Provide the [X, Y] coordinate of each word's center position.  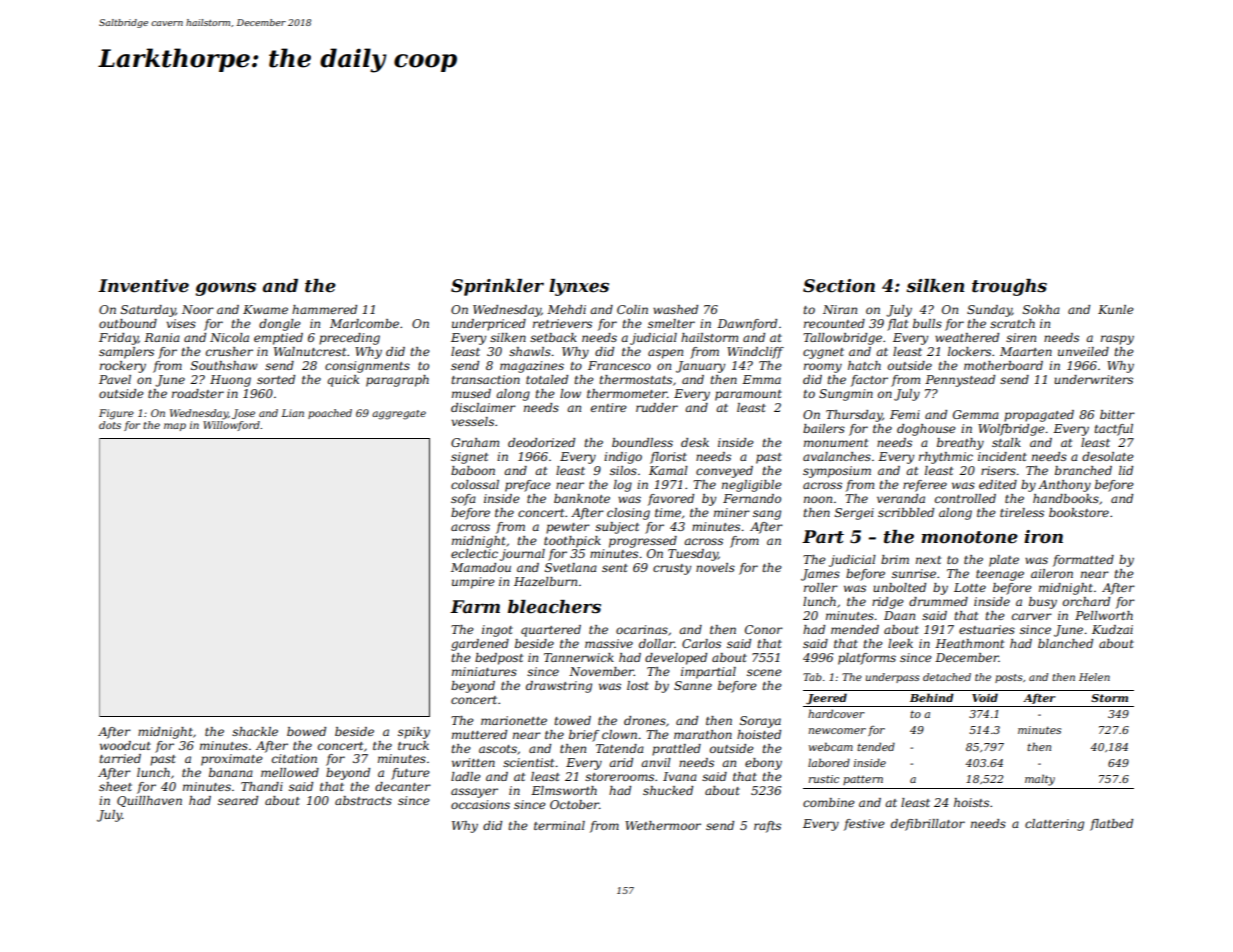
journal [522, 555]
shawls [530, 351]
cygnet [823, 353]
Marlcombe [364, 323]
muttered [479, 734]
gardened [480, 645]
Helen [1094, 677]
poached [330, 414]
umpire [473, 583]
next [928, 560]
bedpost [499, 659]
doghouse [926, 430]
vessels [473, 421]
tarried [120, 758]
